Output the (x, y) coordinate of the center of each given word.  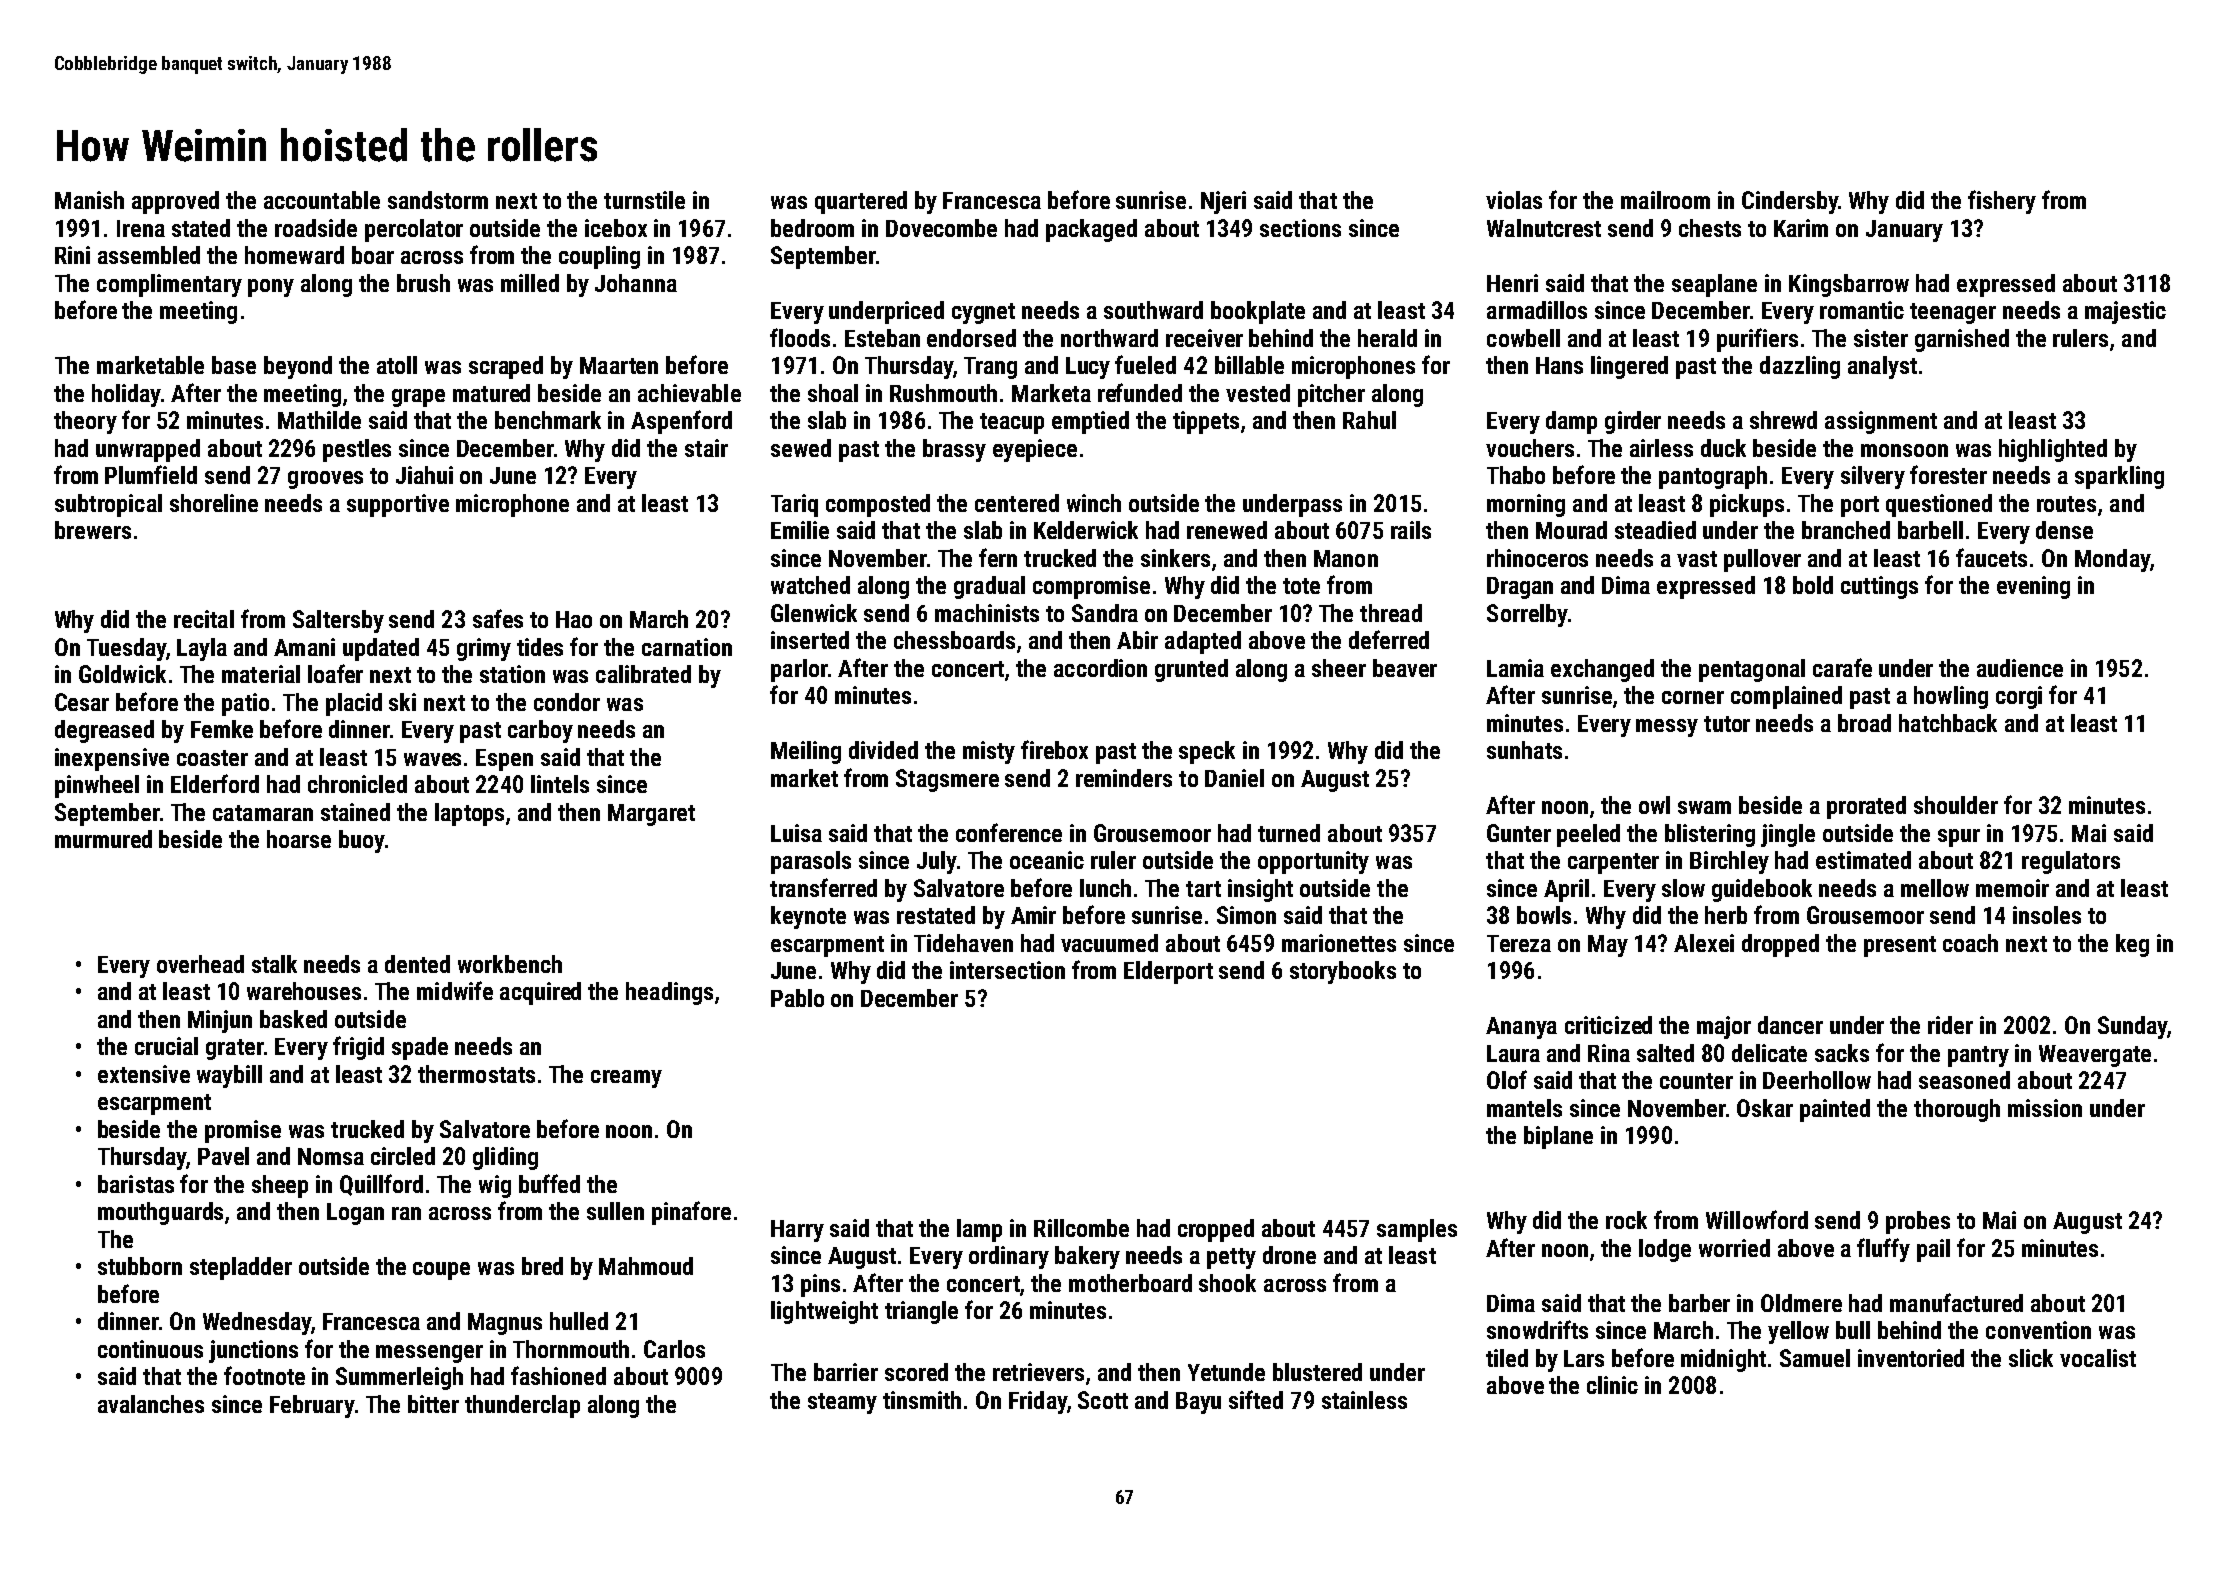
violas (1514, 200)
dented (417, 964)
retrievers (1038, 1372)
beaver (1405, 668)
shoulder (1956, 805)
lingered (1629, 367)
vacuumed (1109, 943)
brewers (93, 530)
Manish (89, 200)
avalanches (151, 1404)
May (1608, 946)
